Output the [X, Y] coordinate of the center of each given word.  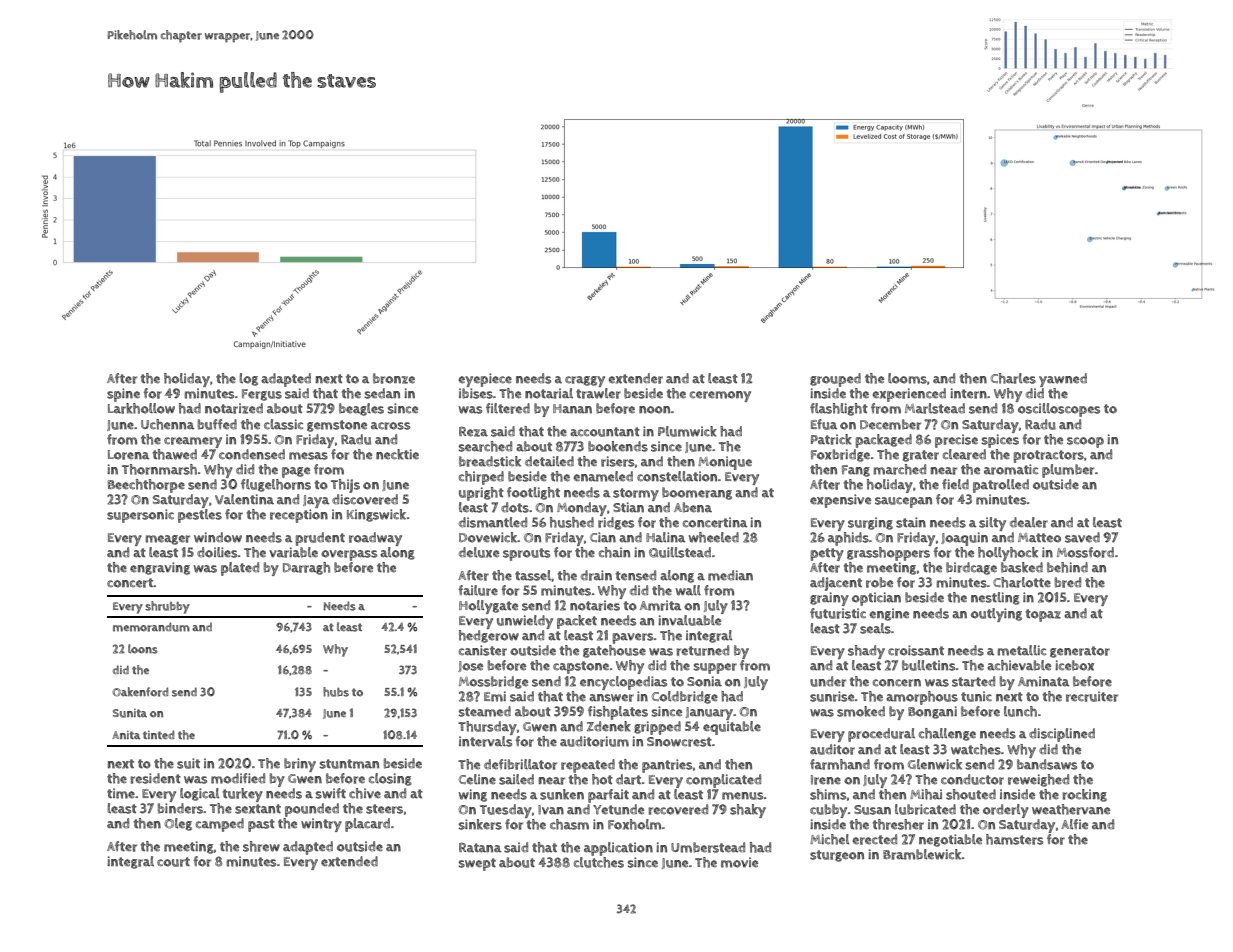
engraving [160, 568]
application [618, 849]
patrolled [1001, 486]
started [973, 681]
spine [123, 395]
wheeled [714, 537]
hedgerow [489, 636]
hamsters [1014, 839]
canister [483, 650]
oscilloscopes [1059, 410]
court [173, 862]
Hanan [572, 409]
